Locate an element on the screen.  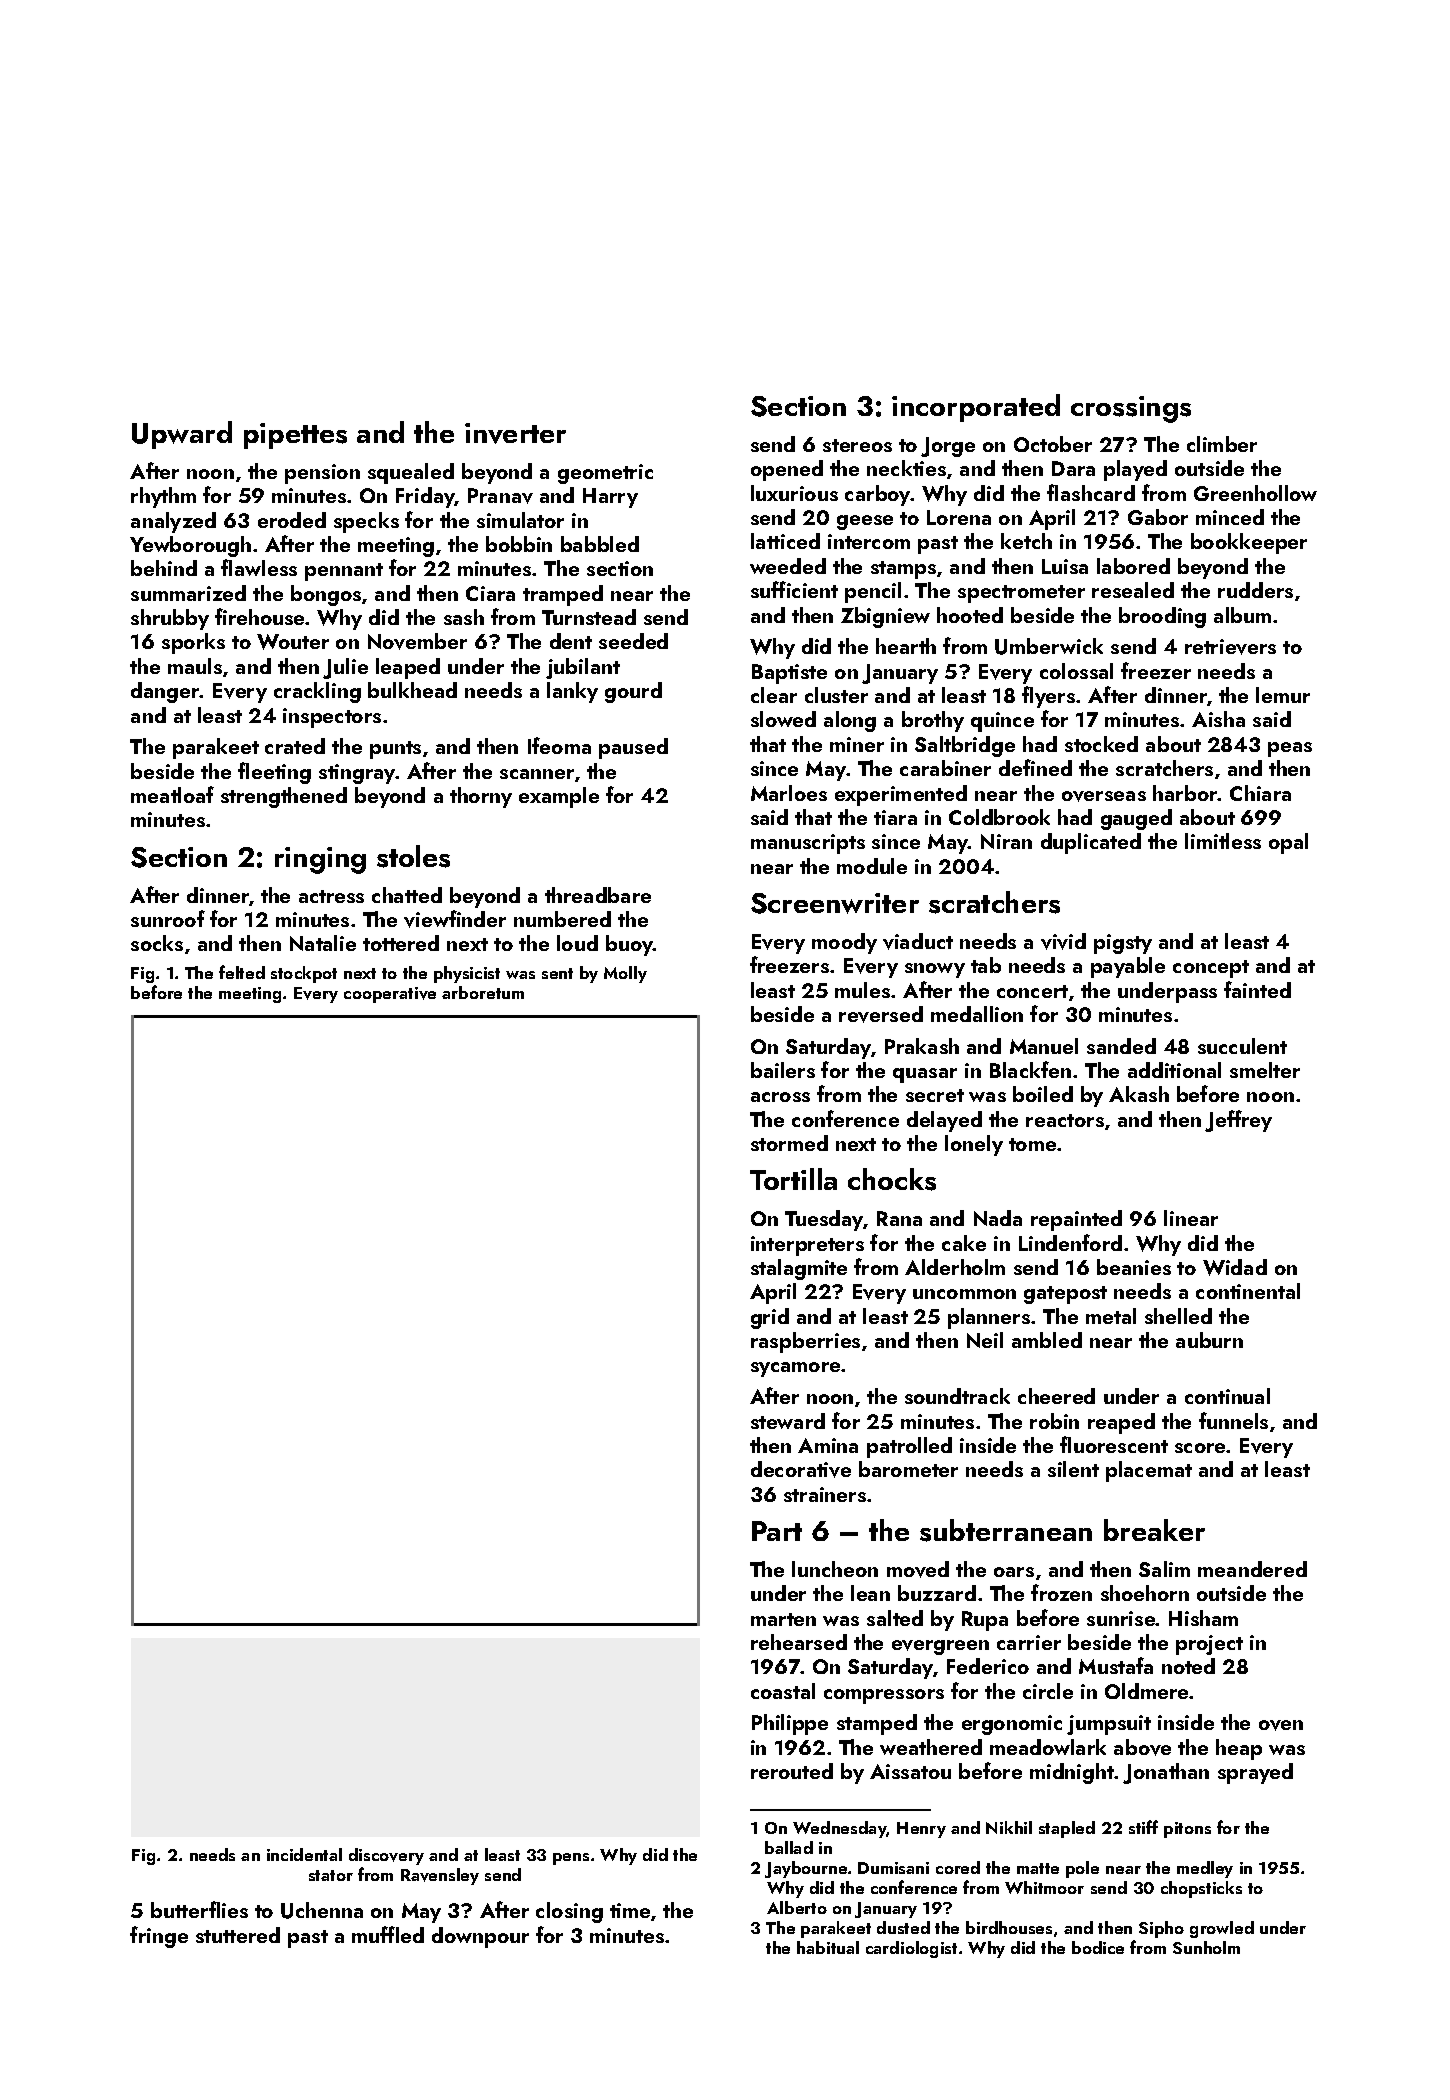
cooperative is located at coordinates (390, 995).
